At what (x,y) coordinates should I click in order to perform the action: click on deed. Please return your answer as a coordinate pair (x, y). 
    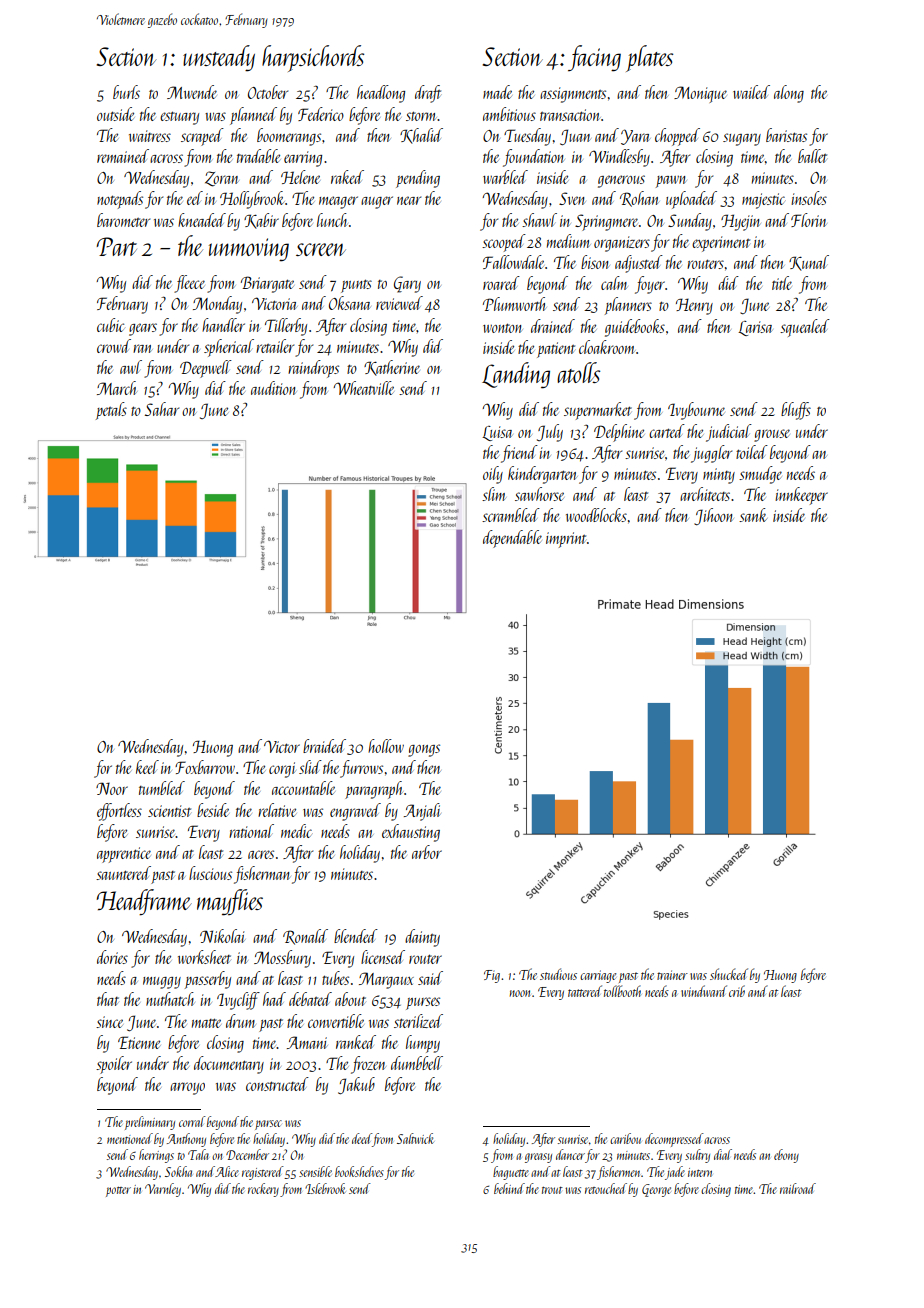
    Looking at the image, I should click on (362, 1138).
